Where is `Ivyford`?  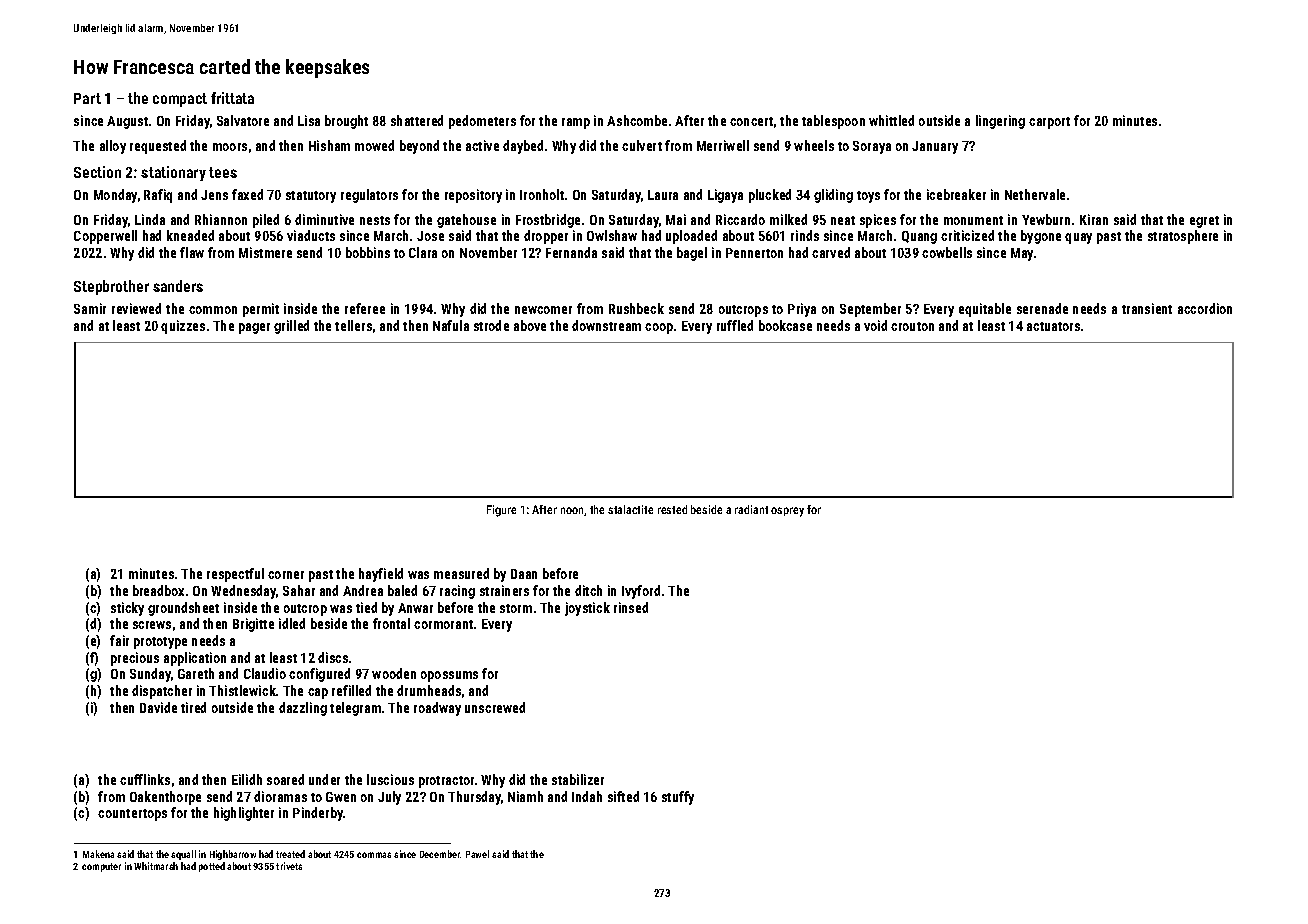
Ivyford is located at coordinates (641, 592).
